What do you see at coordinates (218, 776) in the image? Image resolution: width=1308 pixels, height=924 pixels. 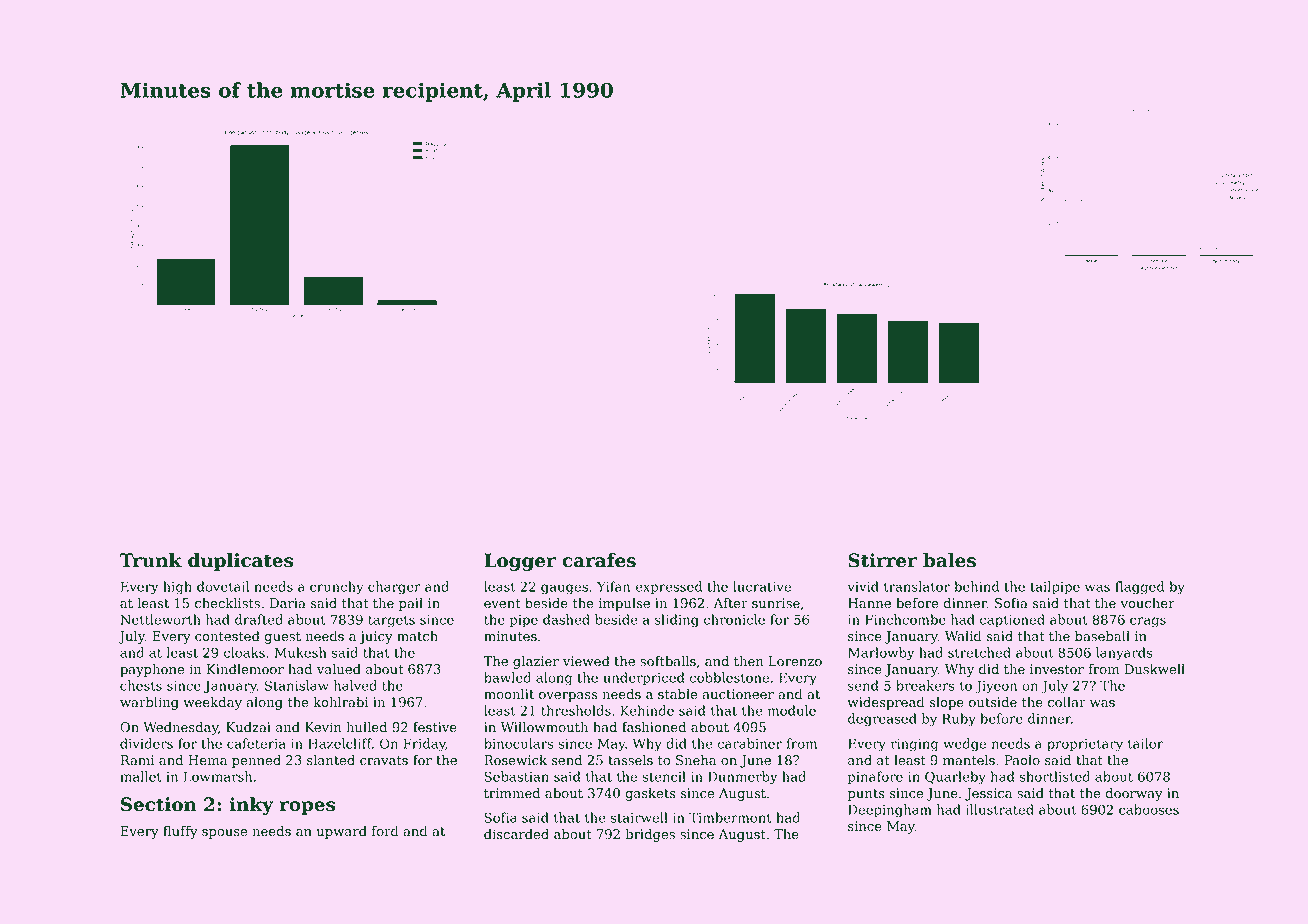 I see `Lowmarsh` at bounding box center [218, 776].
